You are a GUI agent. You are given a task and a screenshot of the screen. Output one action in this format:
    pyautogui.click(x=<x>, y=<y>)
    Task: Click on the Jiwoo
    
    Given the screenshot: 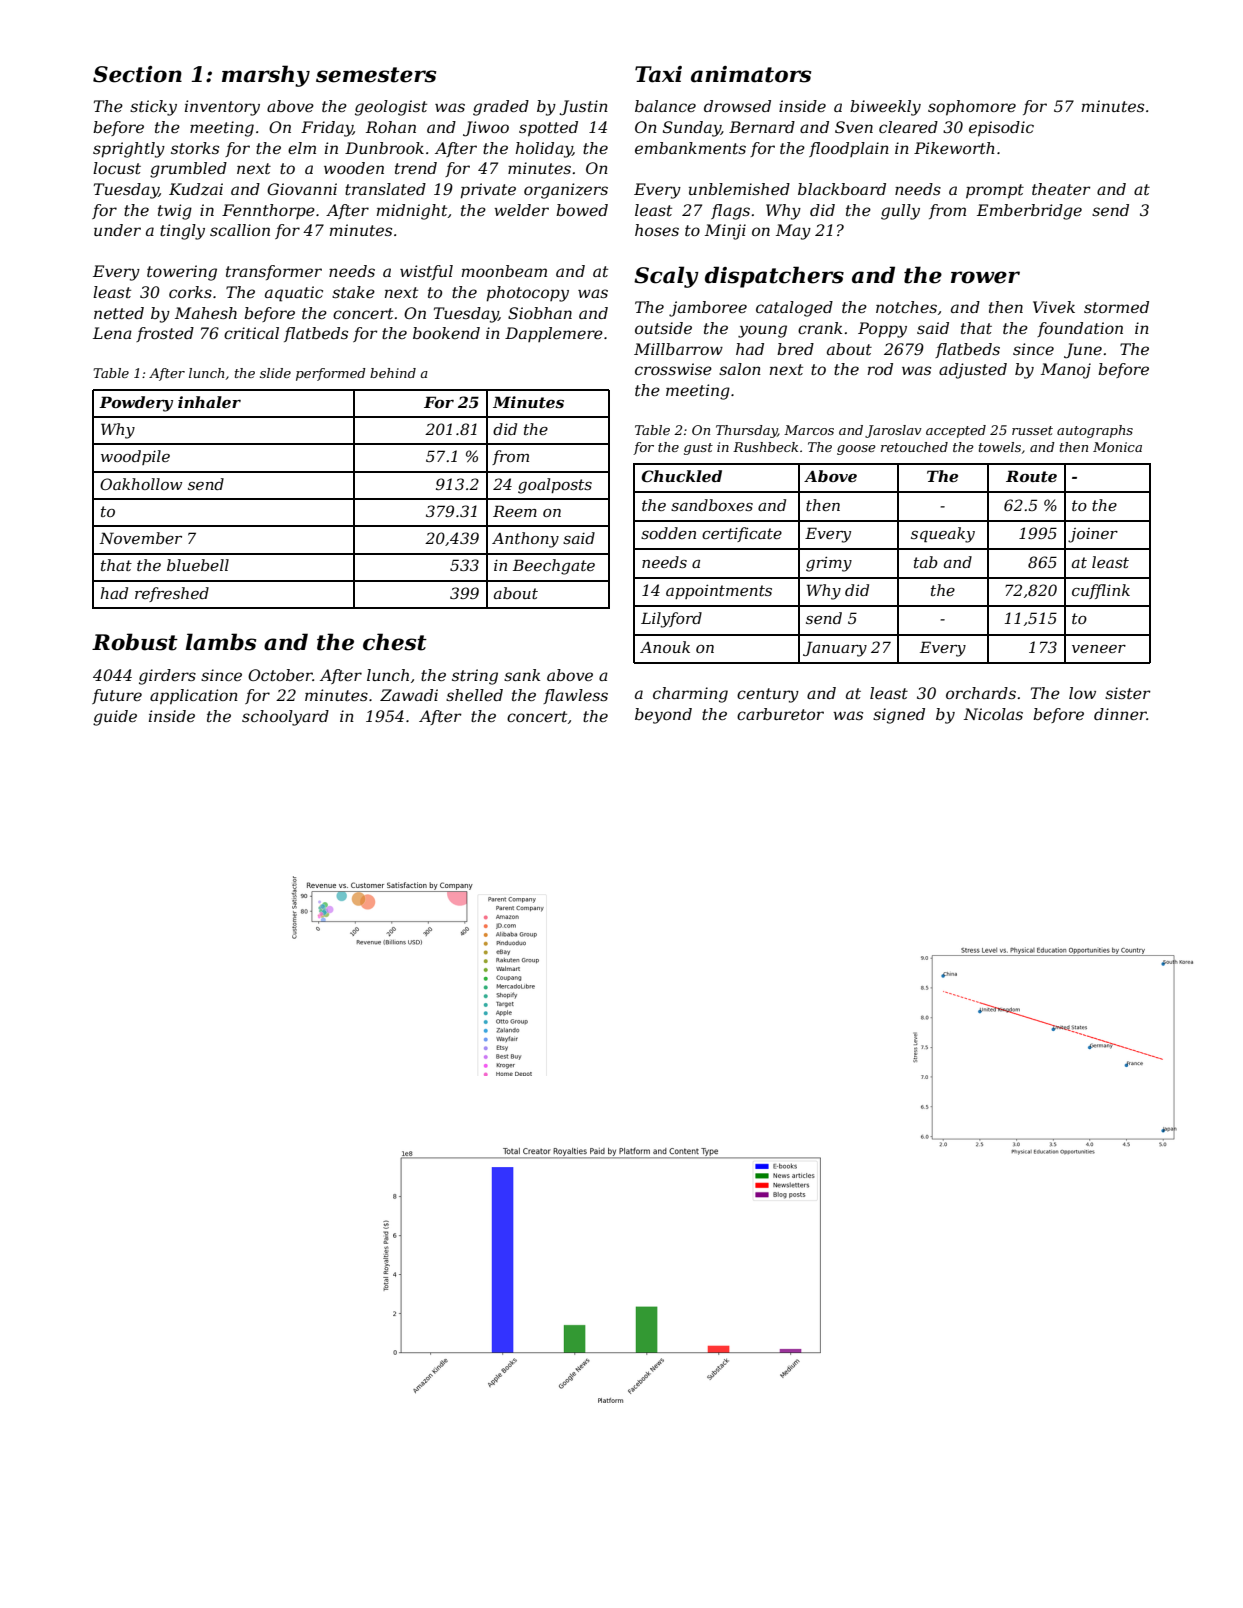 What is the action you would take?
    pyautogui.click(x=486, y=129)
